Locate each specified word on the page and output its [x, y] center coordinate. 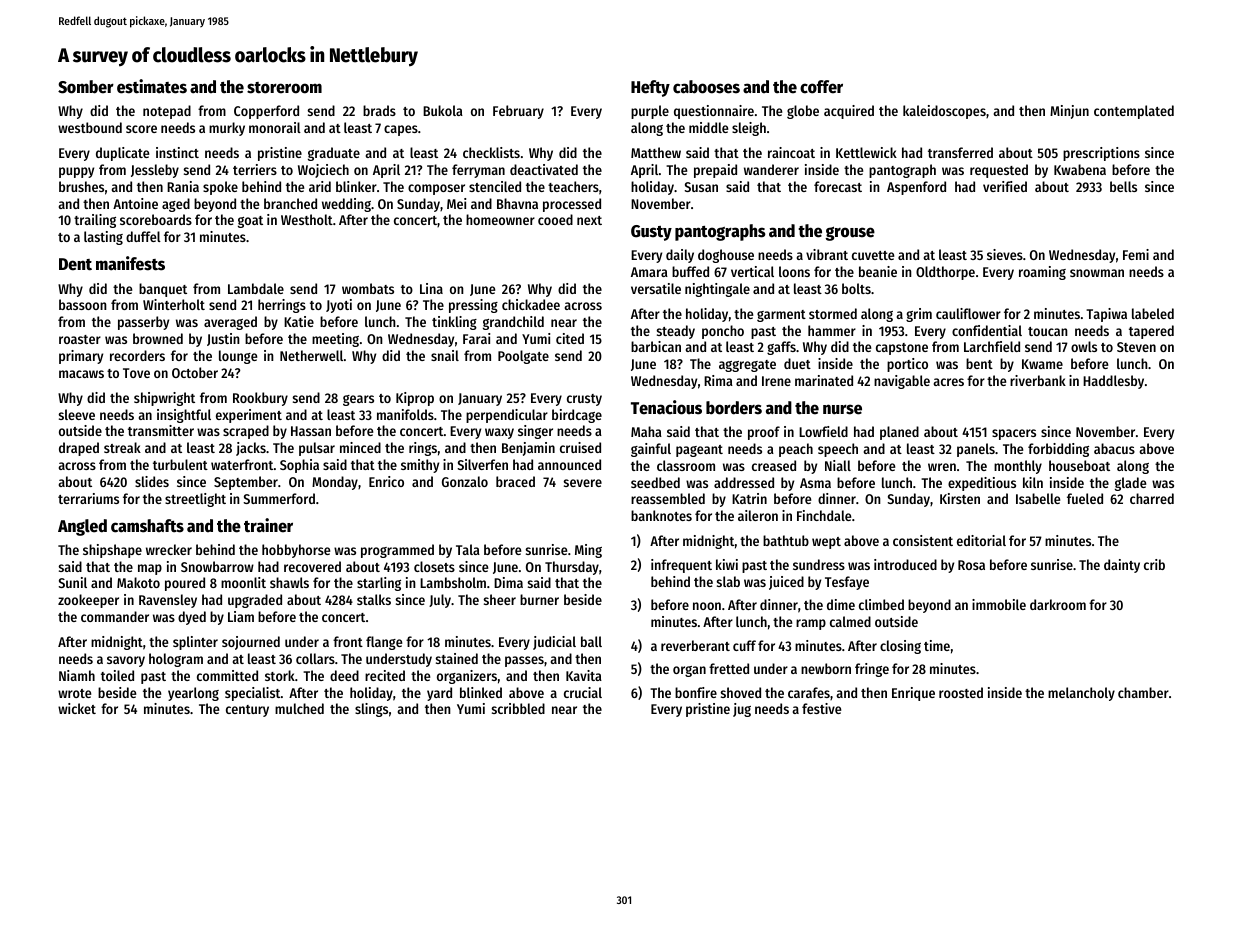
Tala [468, 549]
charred [1152, 498]
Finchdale [824, 515]
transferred [960, 152]
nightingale [717, 290]
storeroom [284, 88]
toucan [1048, 331]
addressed [744, 482]
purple [650, 112]
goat [250, 222]
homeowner [500, 219]
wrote [74, 693]
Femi [1136, 254]
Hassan [311, 431]
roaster [80, 339]
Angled [82, 527]
